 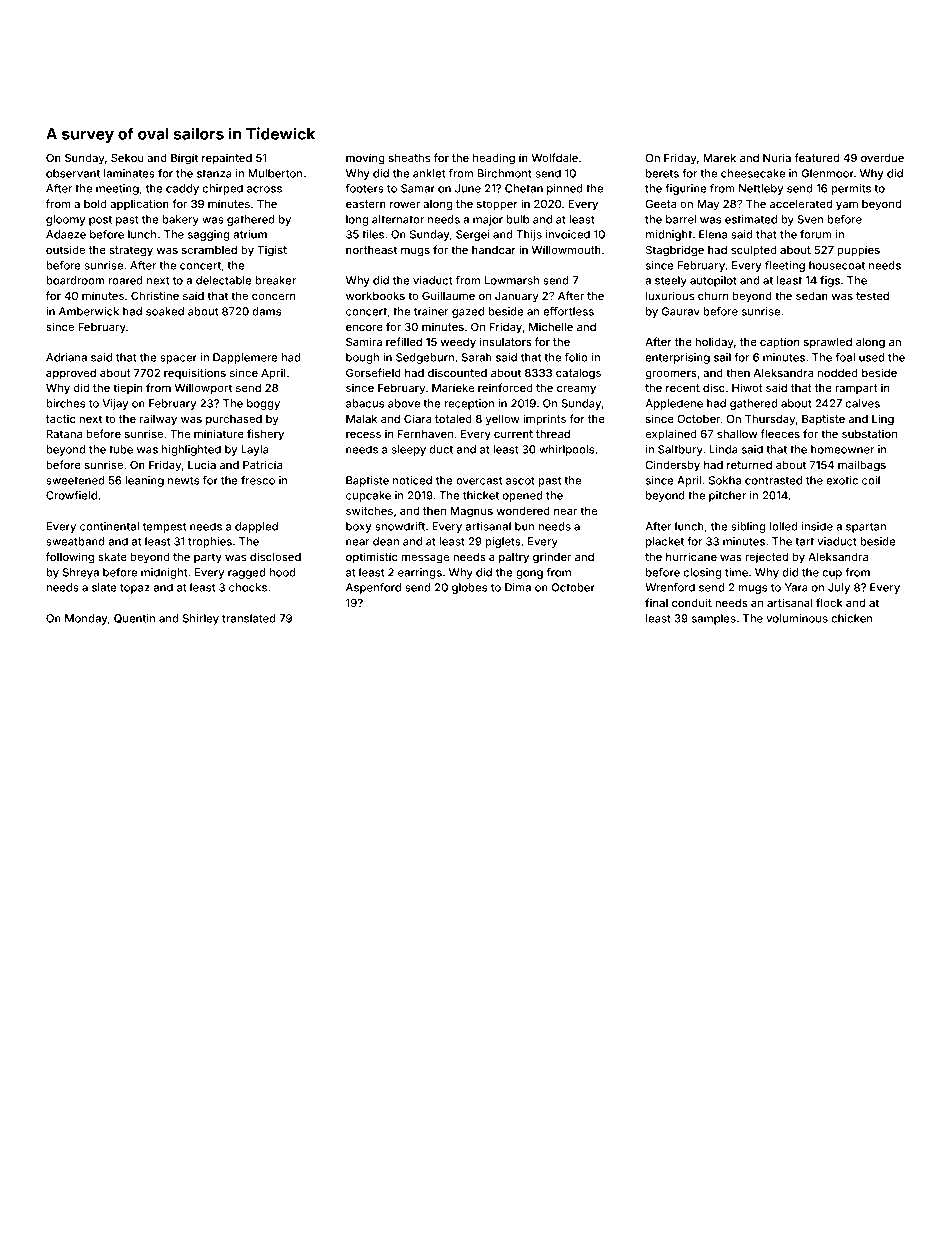 I want to click on used, so click(x=871, y=357).
